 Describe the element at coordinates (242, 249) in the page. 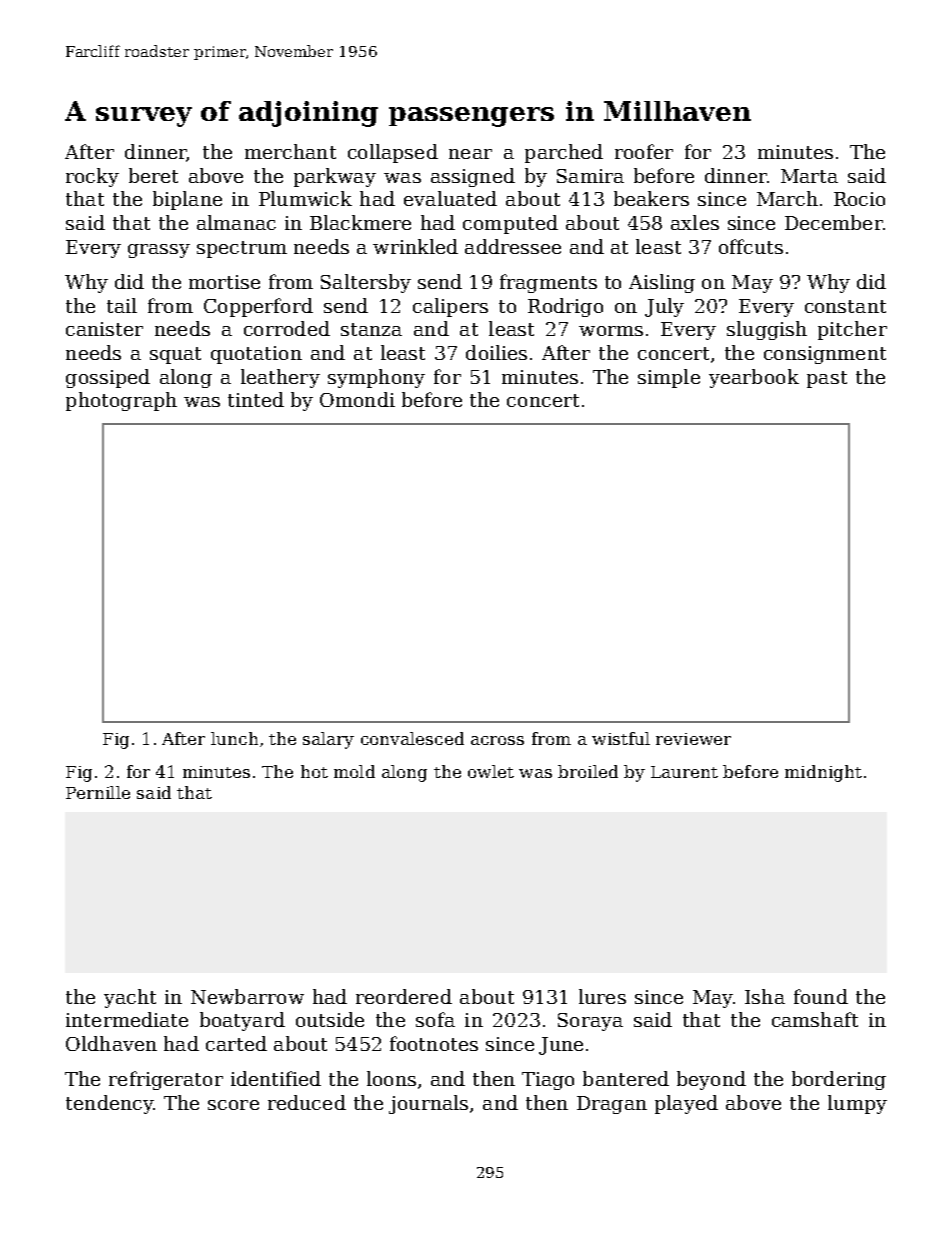

I see `spectrum` at that location.
